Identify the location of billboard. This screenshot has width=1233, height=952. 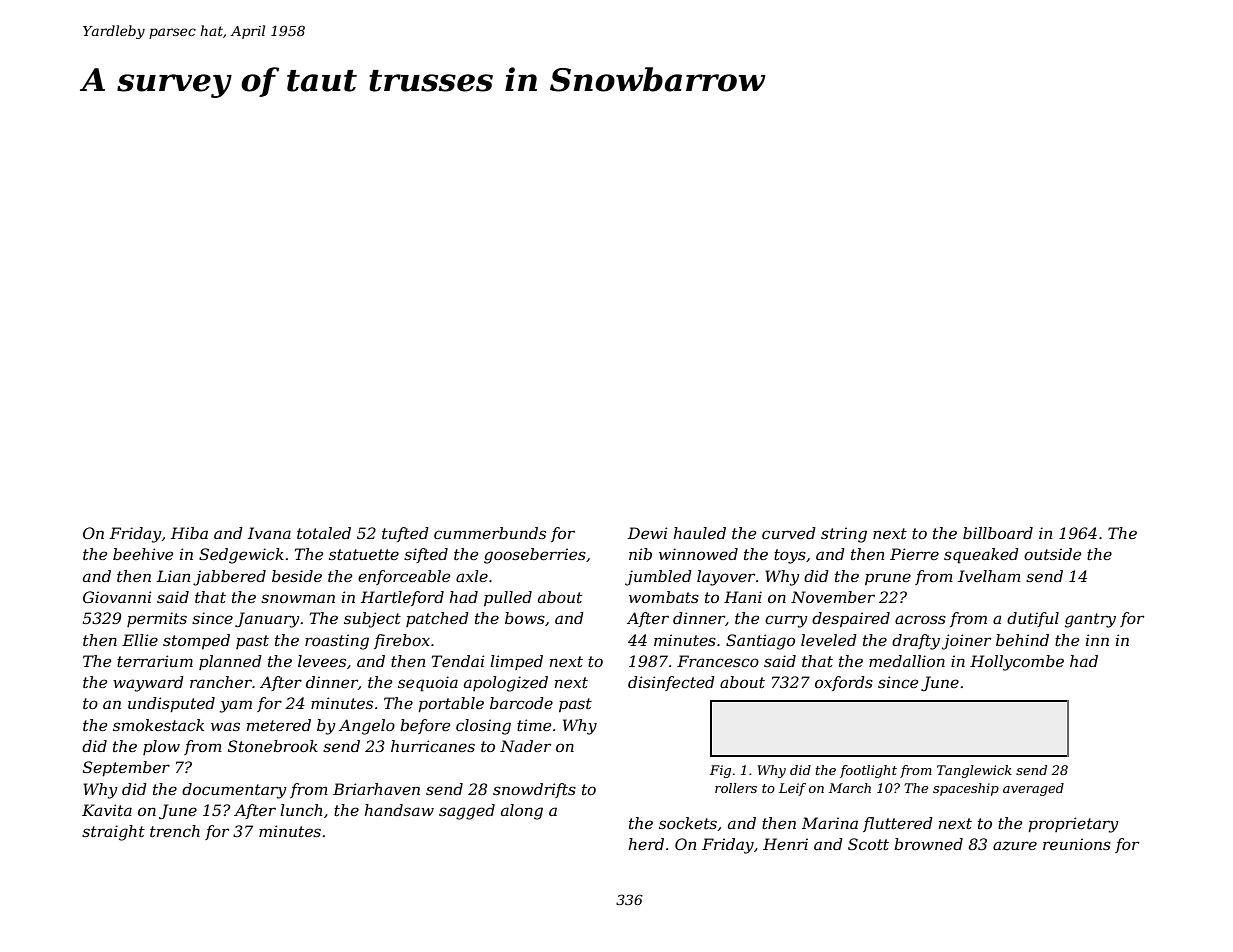
(998, 533).
